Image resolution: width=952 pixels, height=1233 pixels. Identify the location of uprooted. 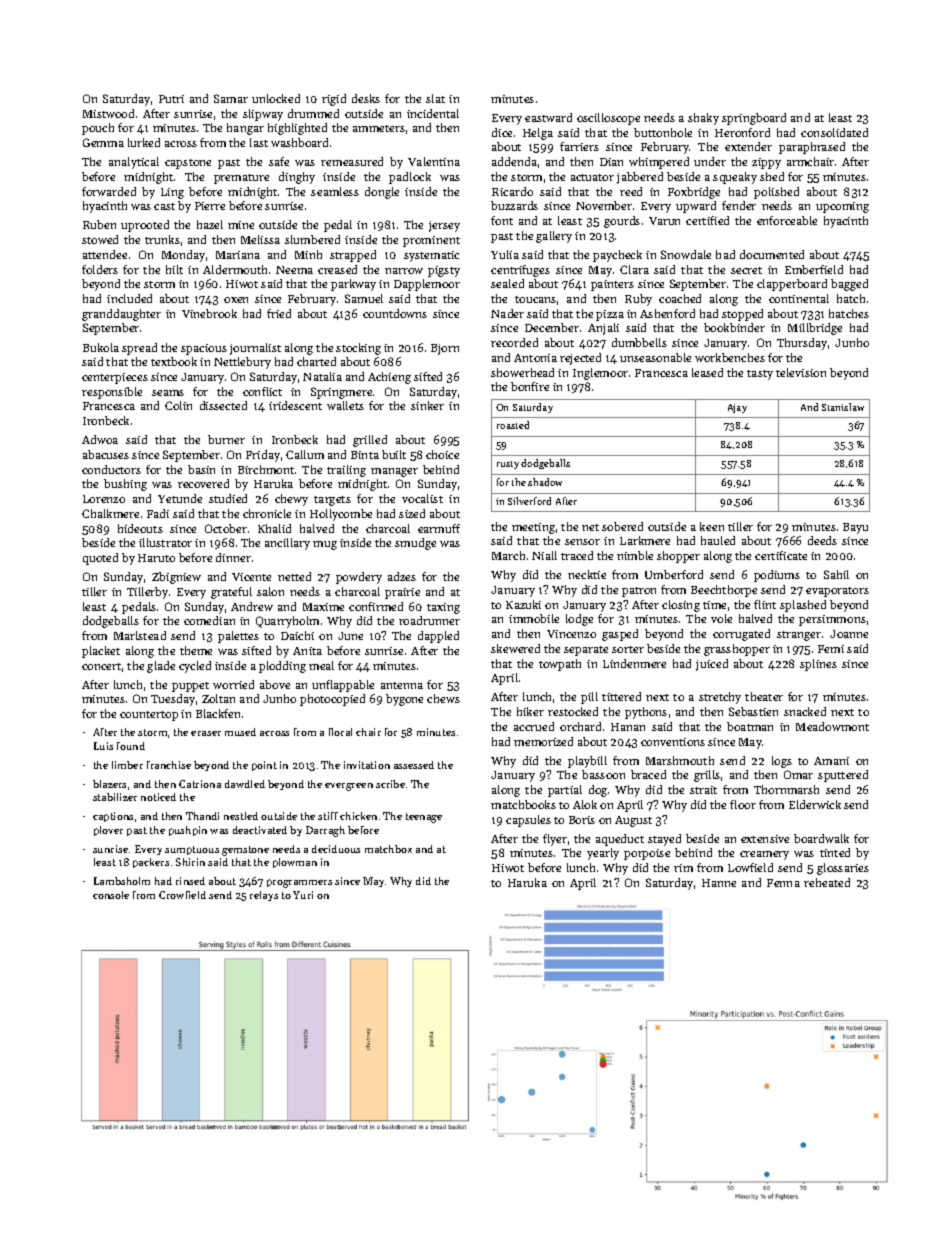
(145, 226).
